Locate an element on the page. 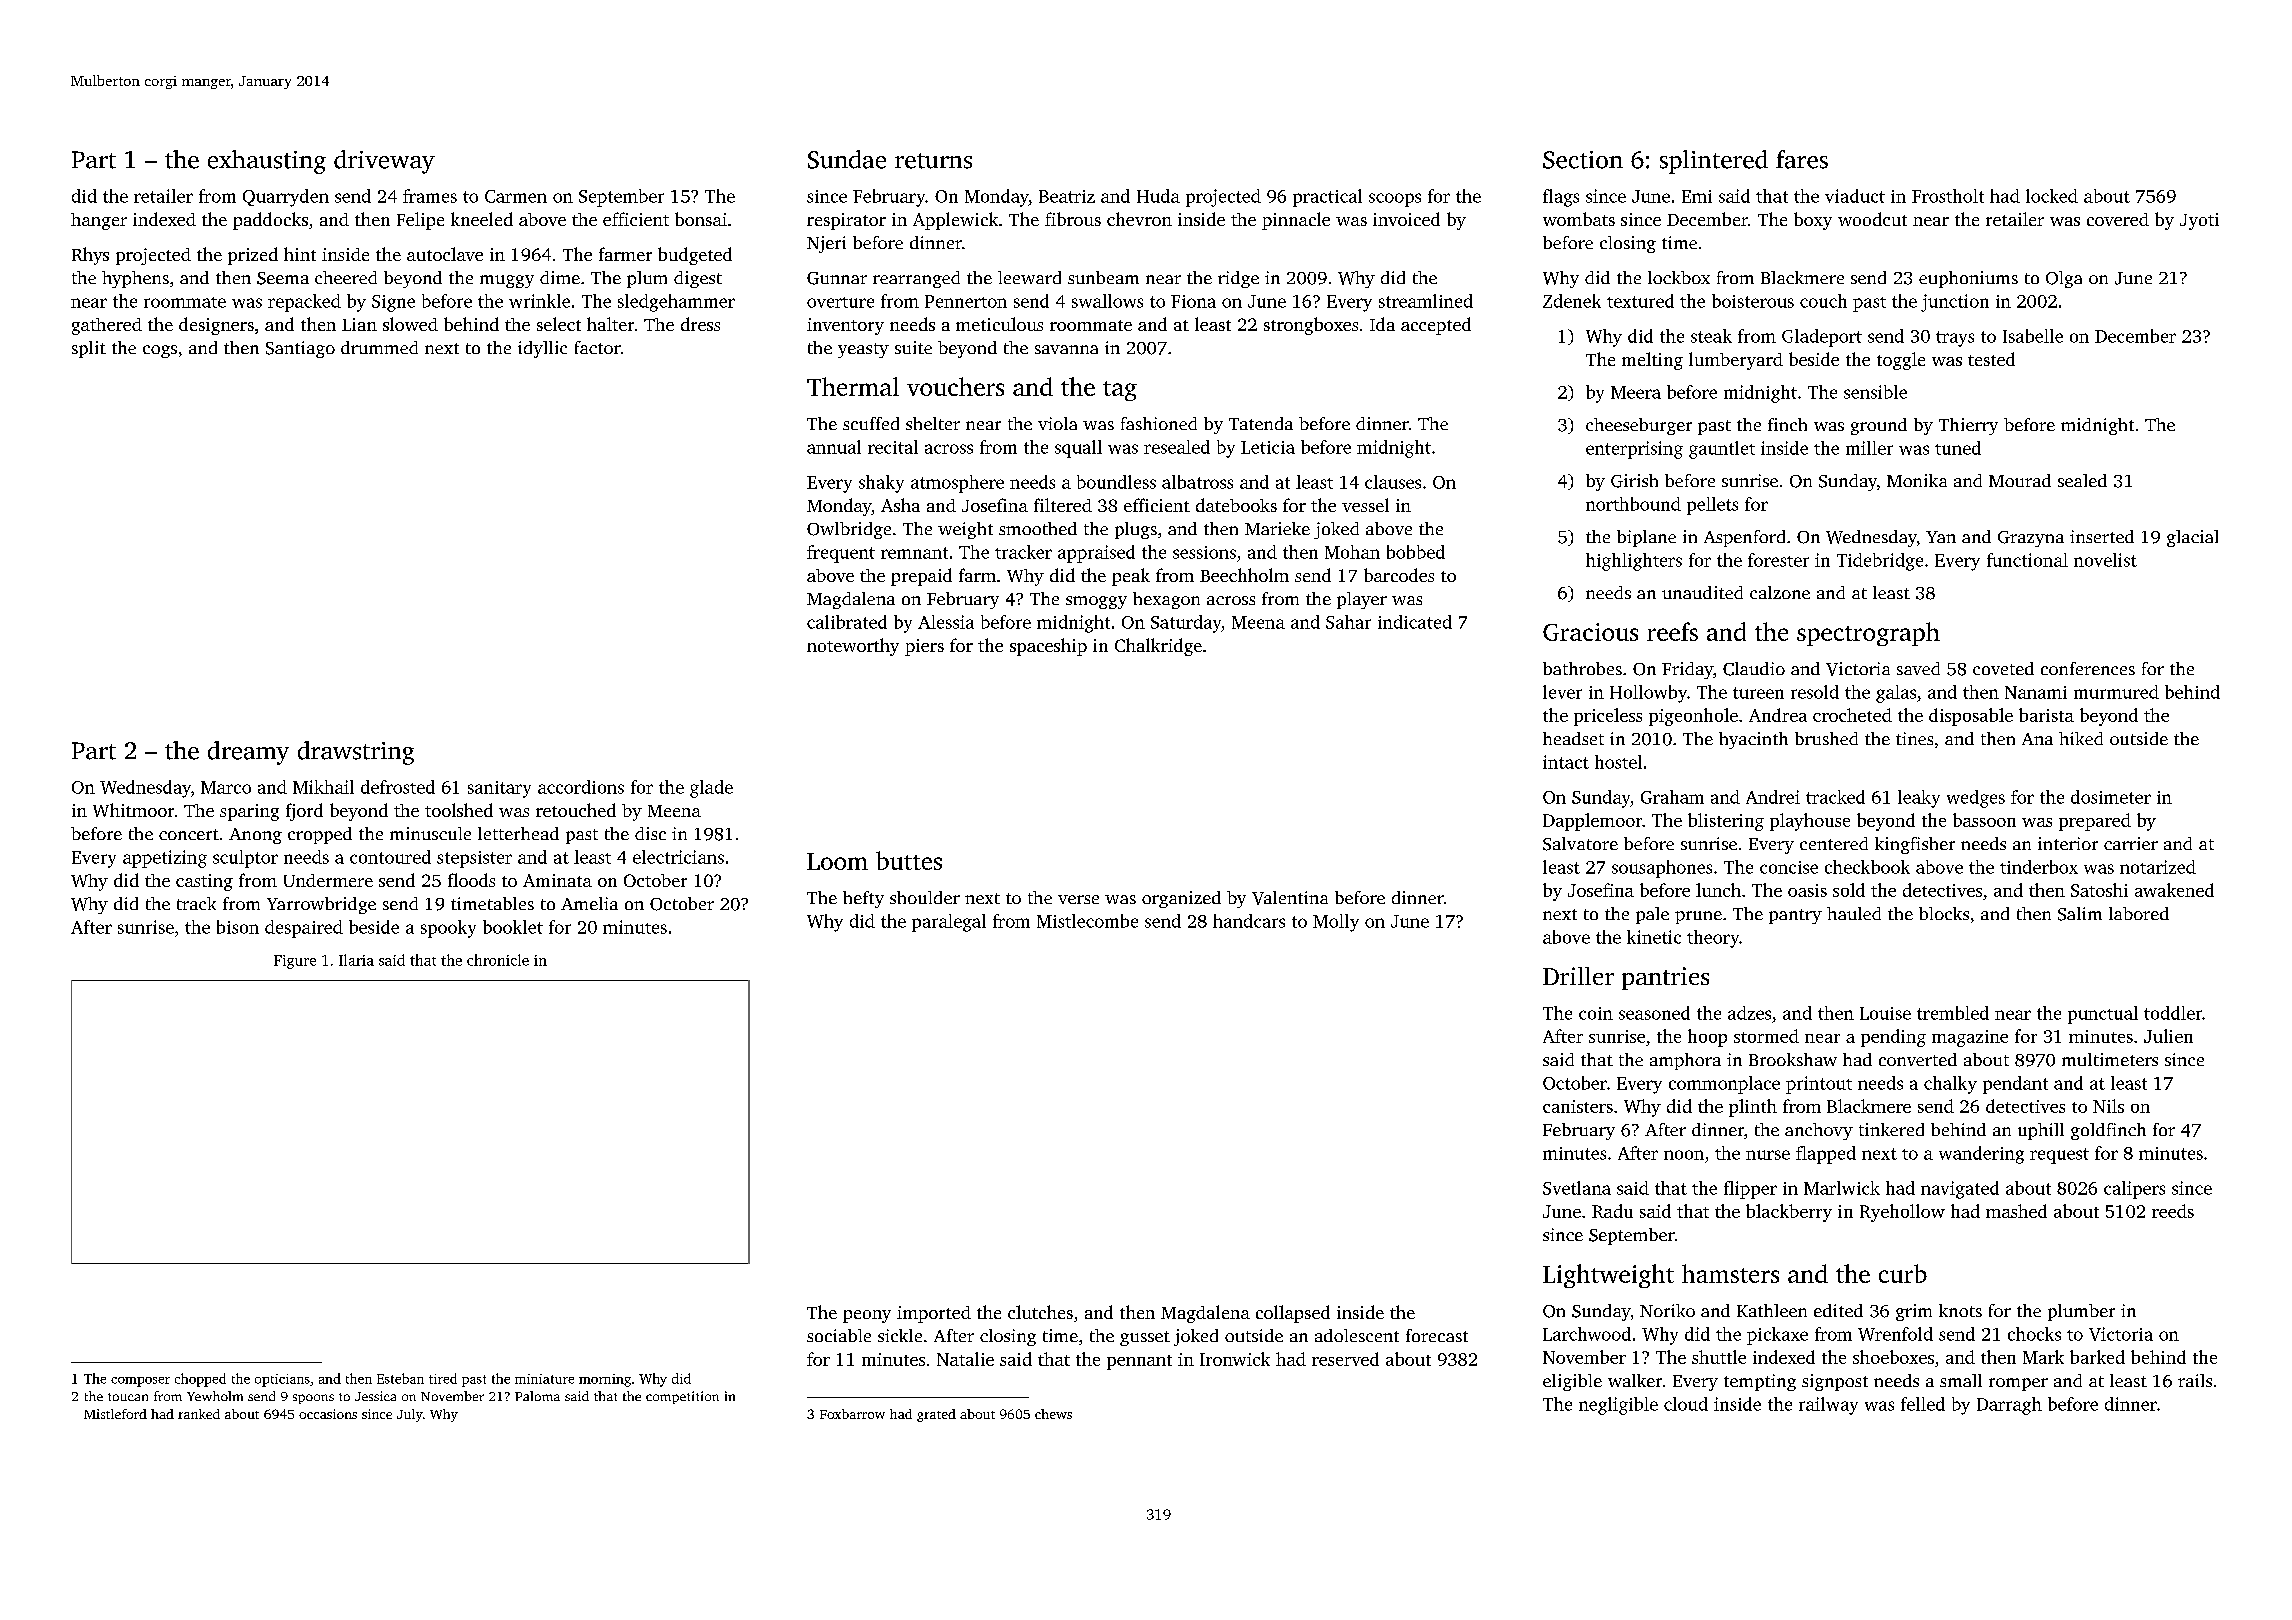  Section is located at coordinates (1583, 160).
